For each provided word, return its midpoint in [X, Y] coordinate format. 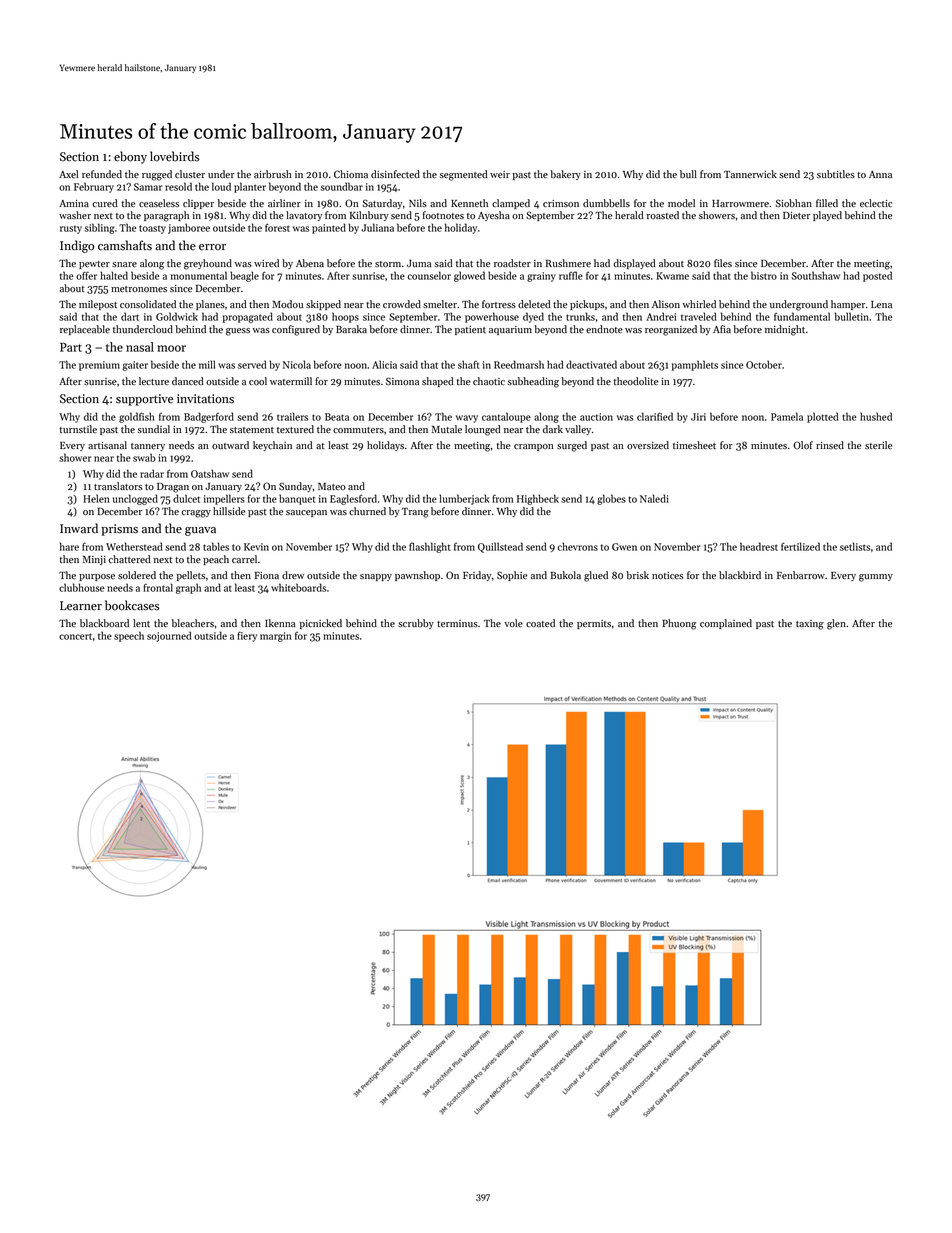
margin [276, 637]
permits [594, 624]
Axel [68, 174]
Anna [880, 174]
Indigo [77, 246]
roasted [663, 215]
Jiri [698, 417]
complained [726, 624]
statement [252, 430]
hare [69, 546]
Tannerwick [750, 174]
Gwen [624, 547]
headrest [759, 546]
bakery [565, 175]
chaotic [489, 381]
